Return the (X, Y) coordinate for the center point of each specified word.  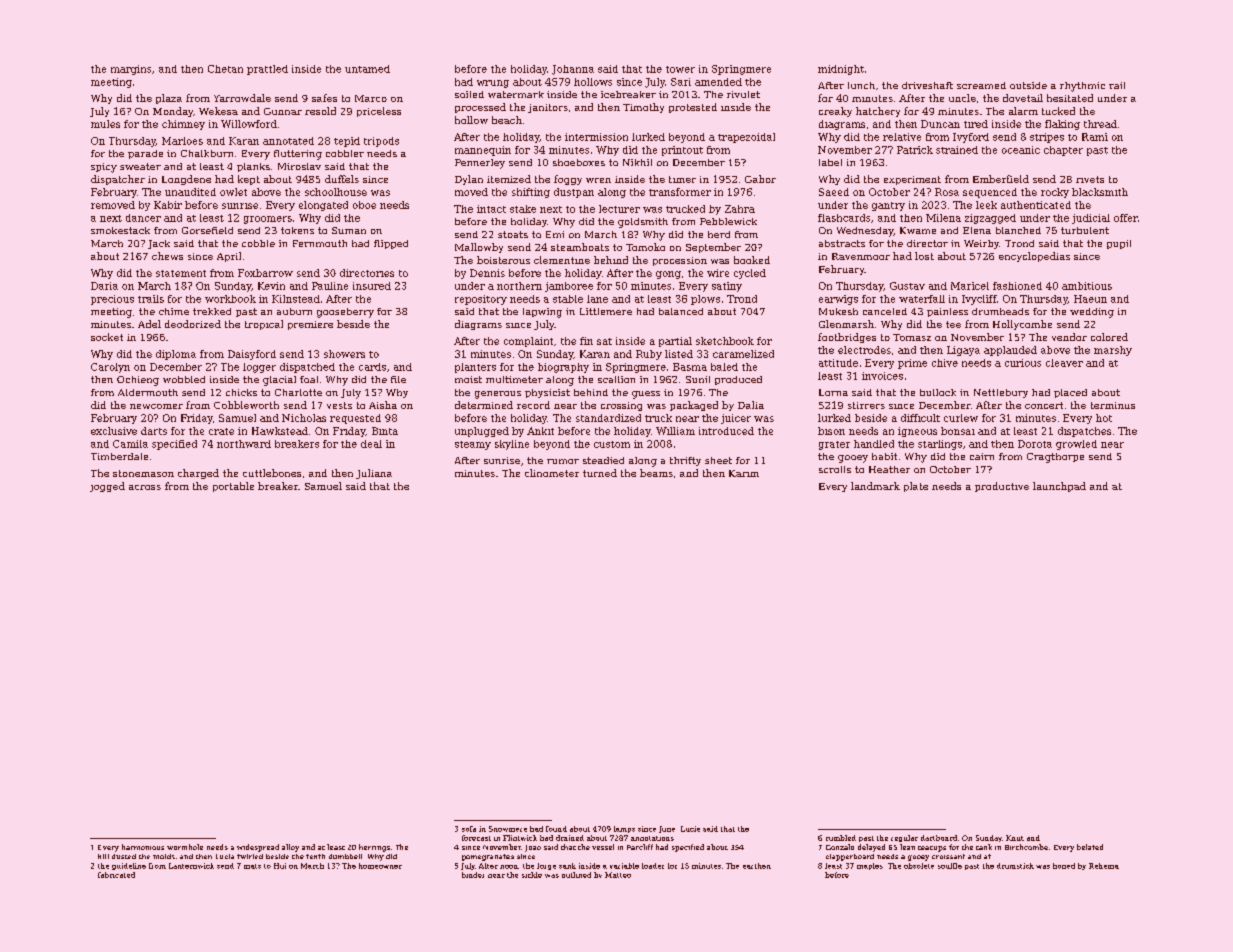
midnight (841, 70)
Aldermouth (148, 392)
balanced (681, 311)
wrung (493, 84)
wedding (1092, 313)
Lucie (690, 829)
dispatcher (118, 180)
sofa (469, 829)
